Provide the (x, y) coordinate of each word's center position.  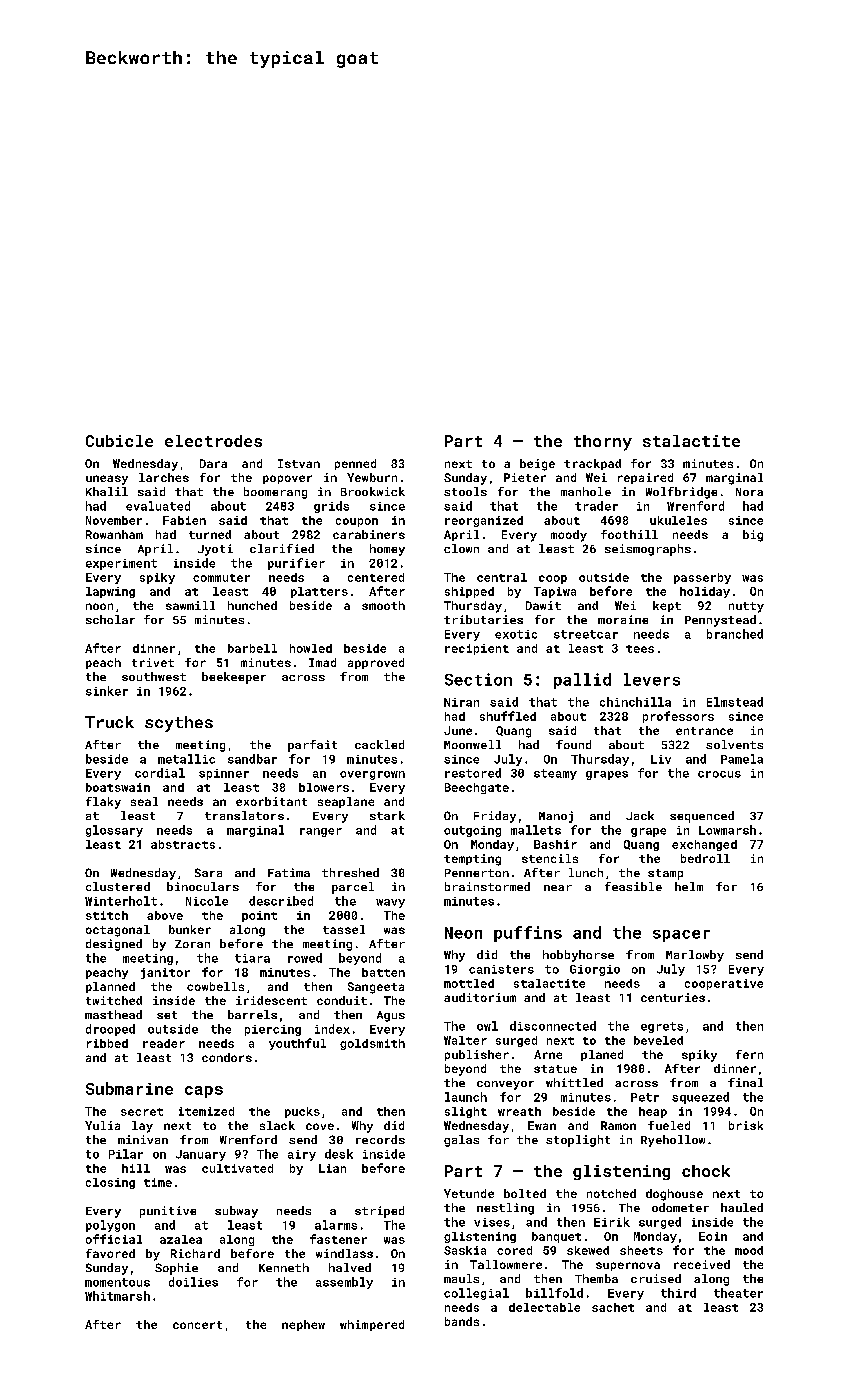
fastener (338, 1239)
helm (689, 886)
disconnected (553, 1026)
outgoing (472, 831)
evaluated (158, 506)
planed (602, 1055)
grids (331, 507)
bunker (190, 929)
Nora (749, 492)
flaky (103, 803)
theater (738, 1293)
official (114, 1239)
